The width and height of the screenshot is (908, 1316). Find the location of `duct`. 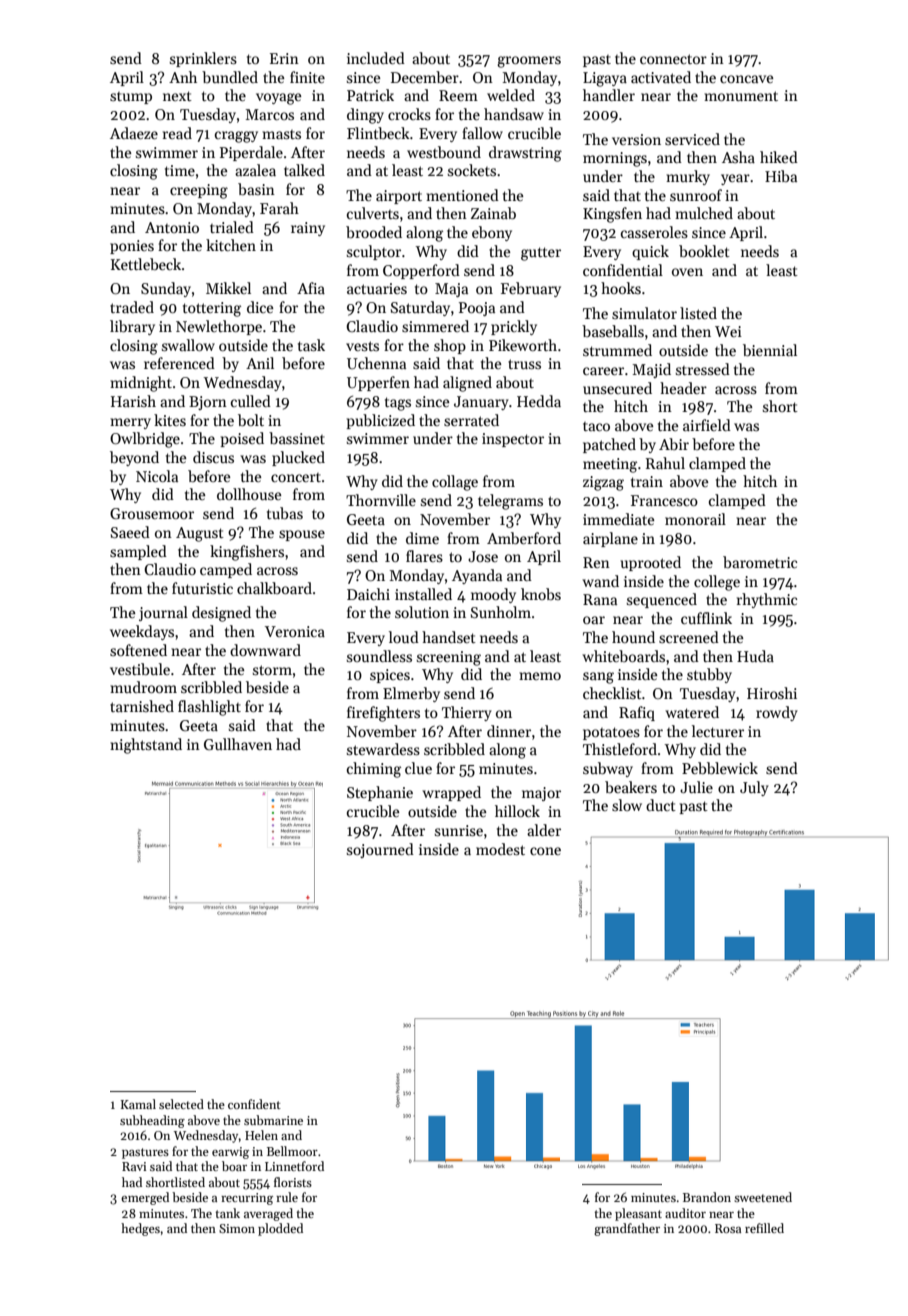

duct is located at coordinates (661, 805).
